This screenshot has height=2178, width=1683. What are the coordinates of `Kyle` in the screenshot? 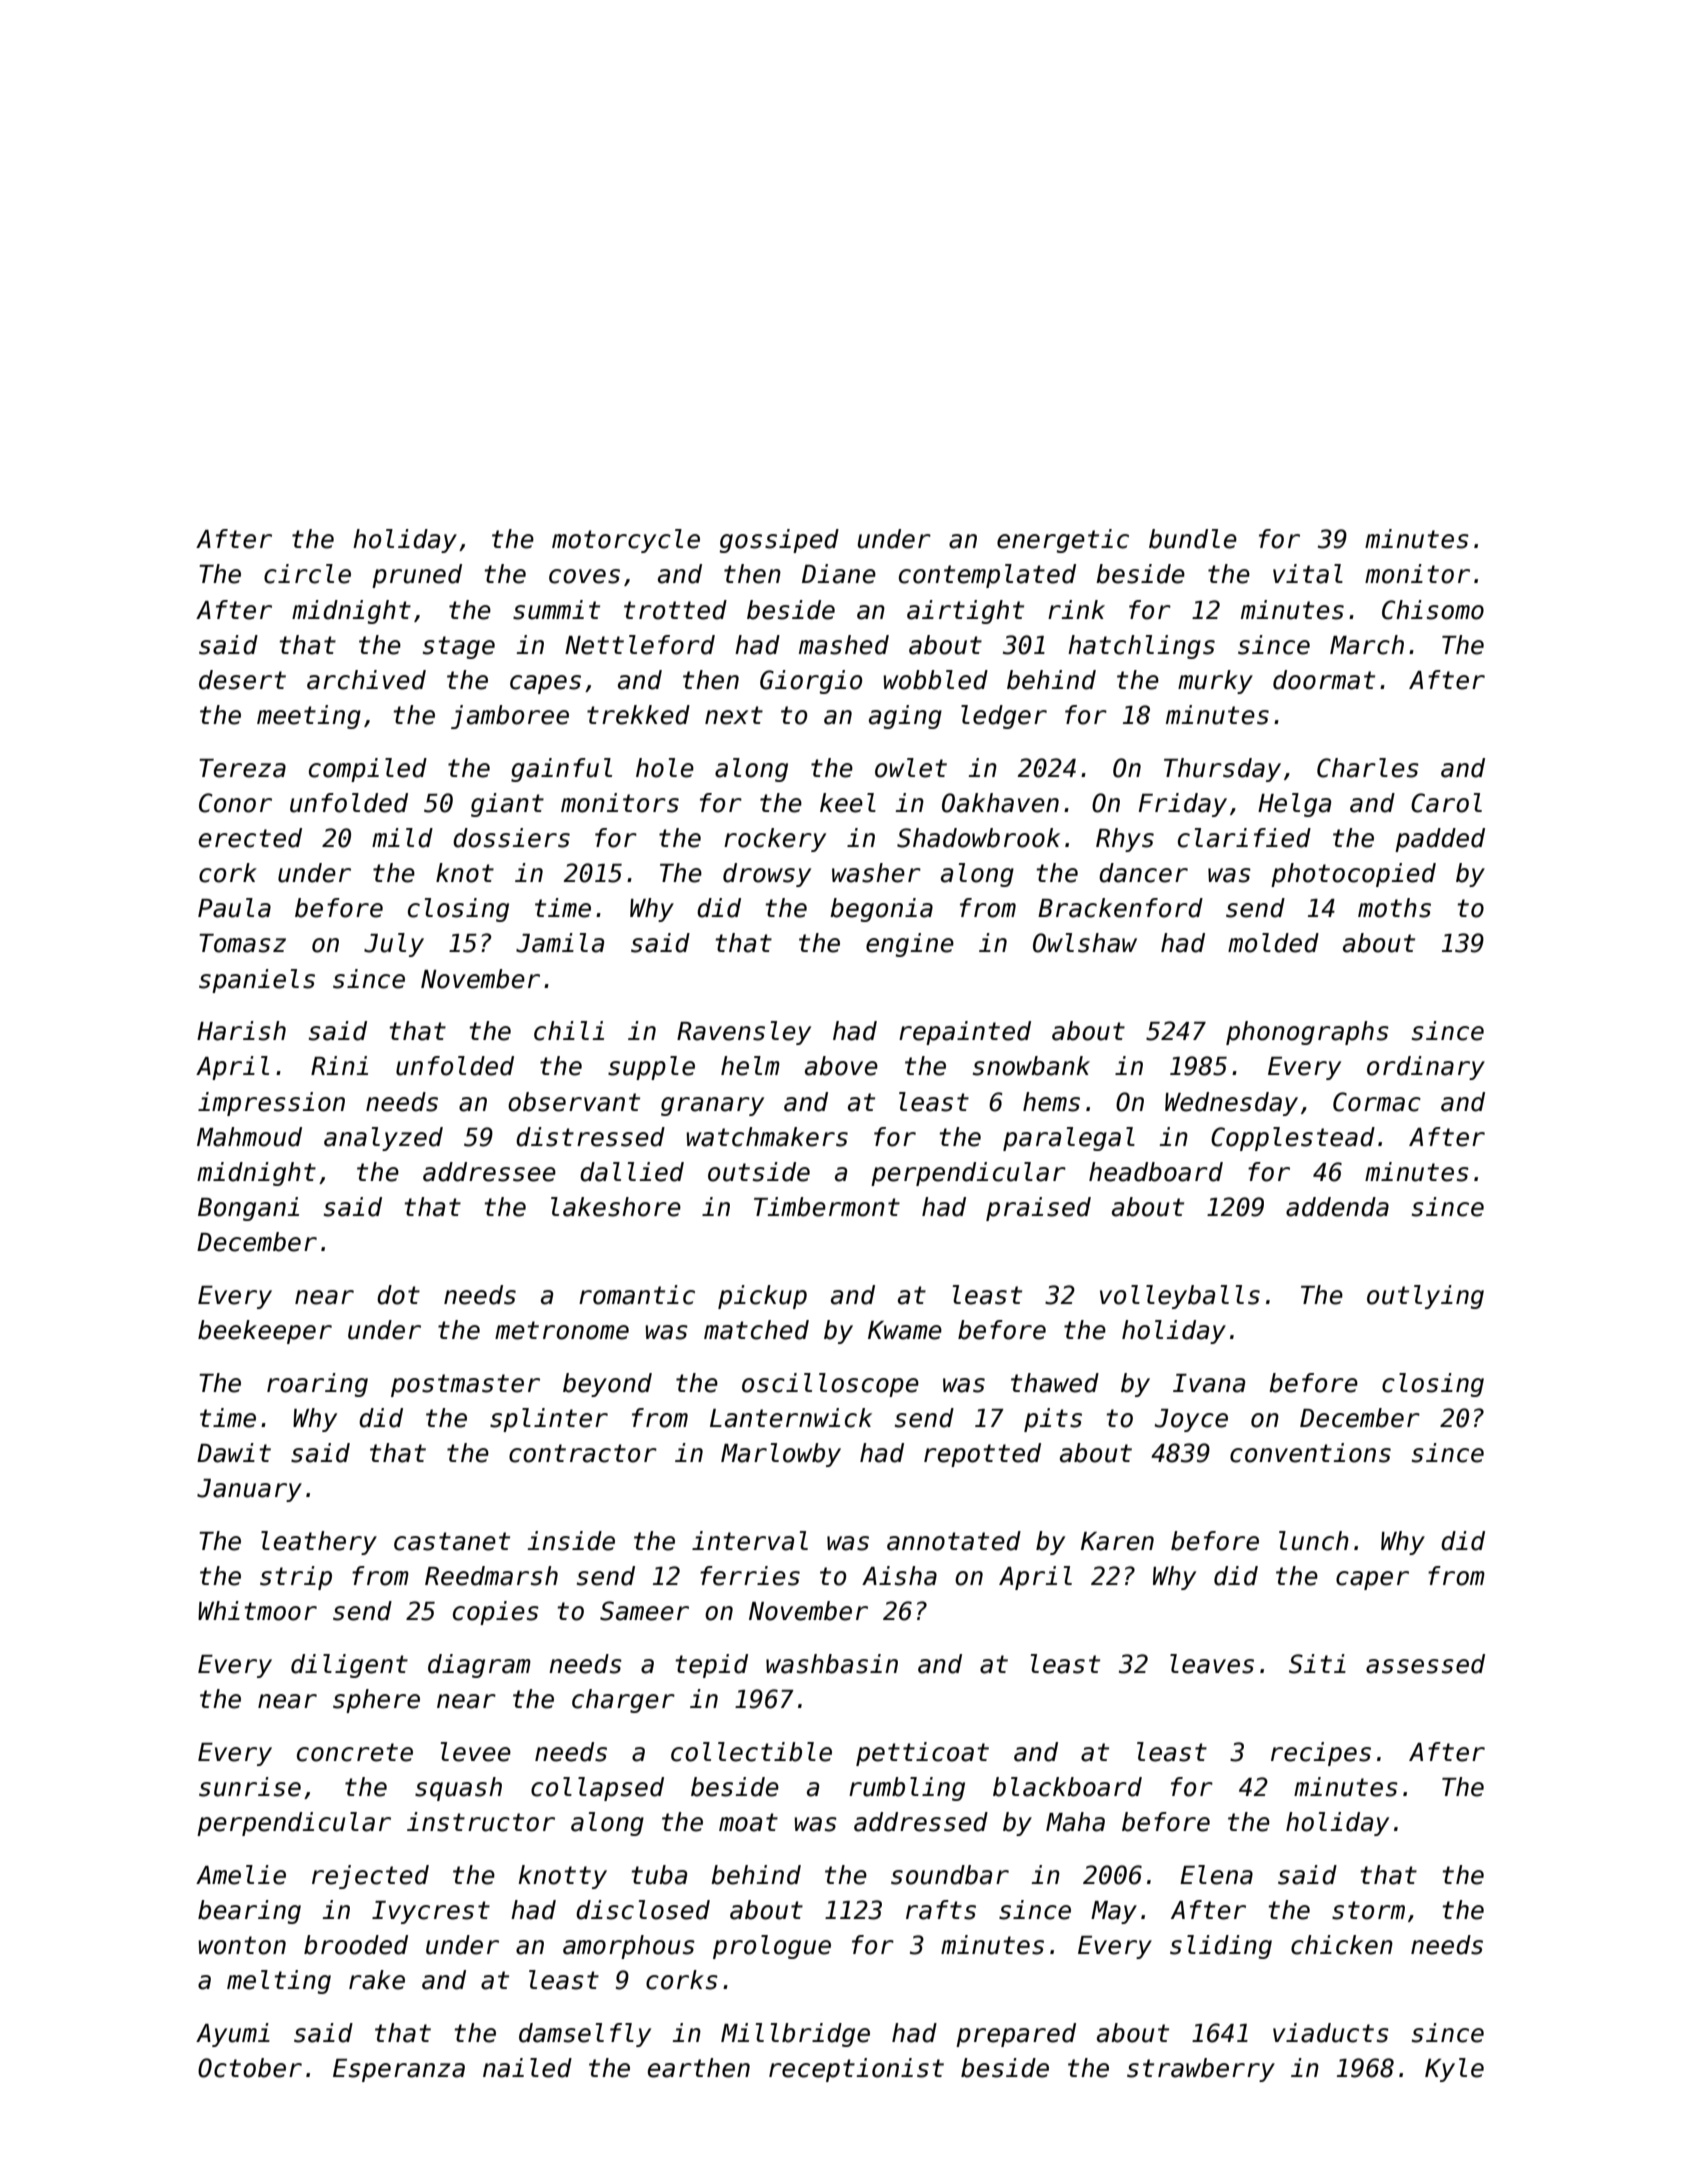 It's located at (1454, 2070).
